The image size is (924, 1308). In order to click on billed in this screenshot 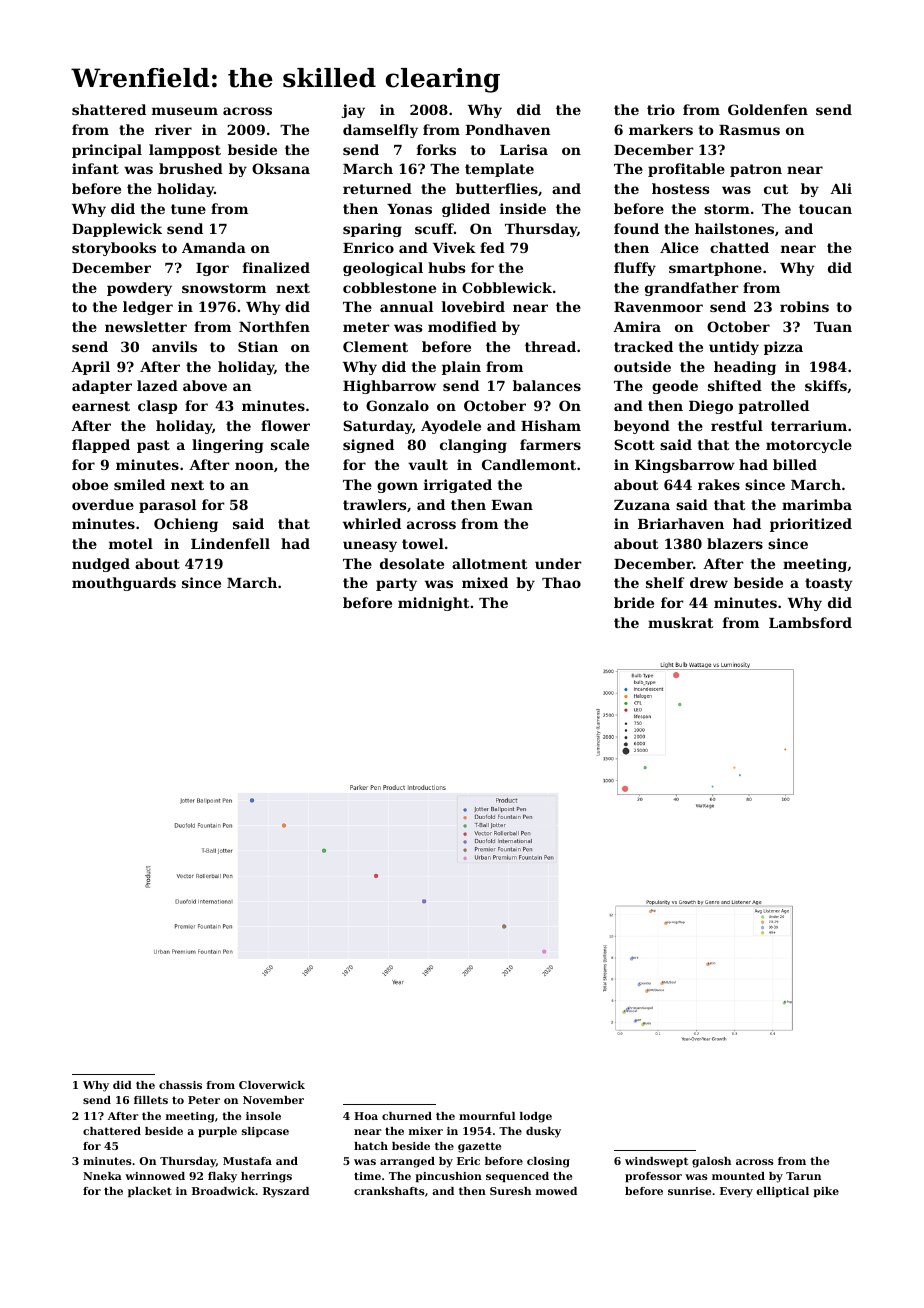, I will do `click(795, 464)`.
